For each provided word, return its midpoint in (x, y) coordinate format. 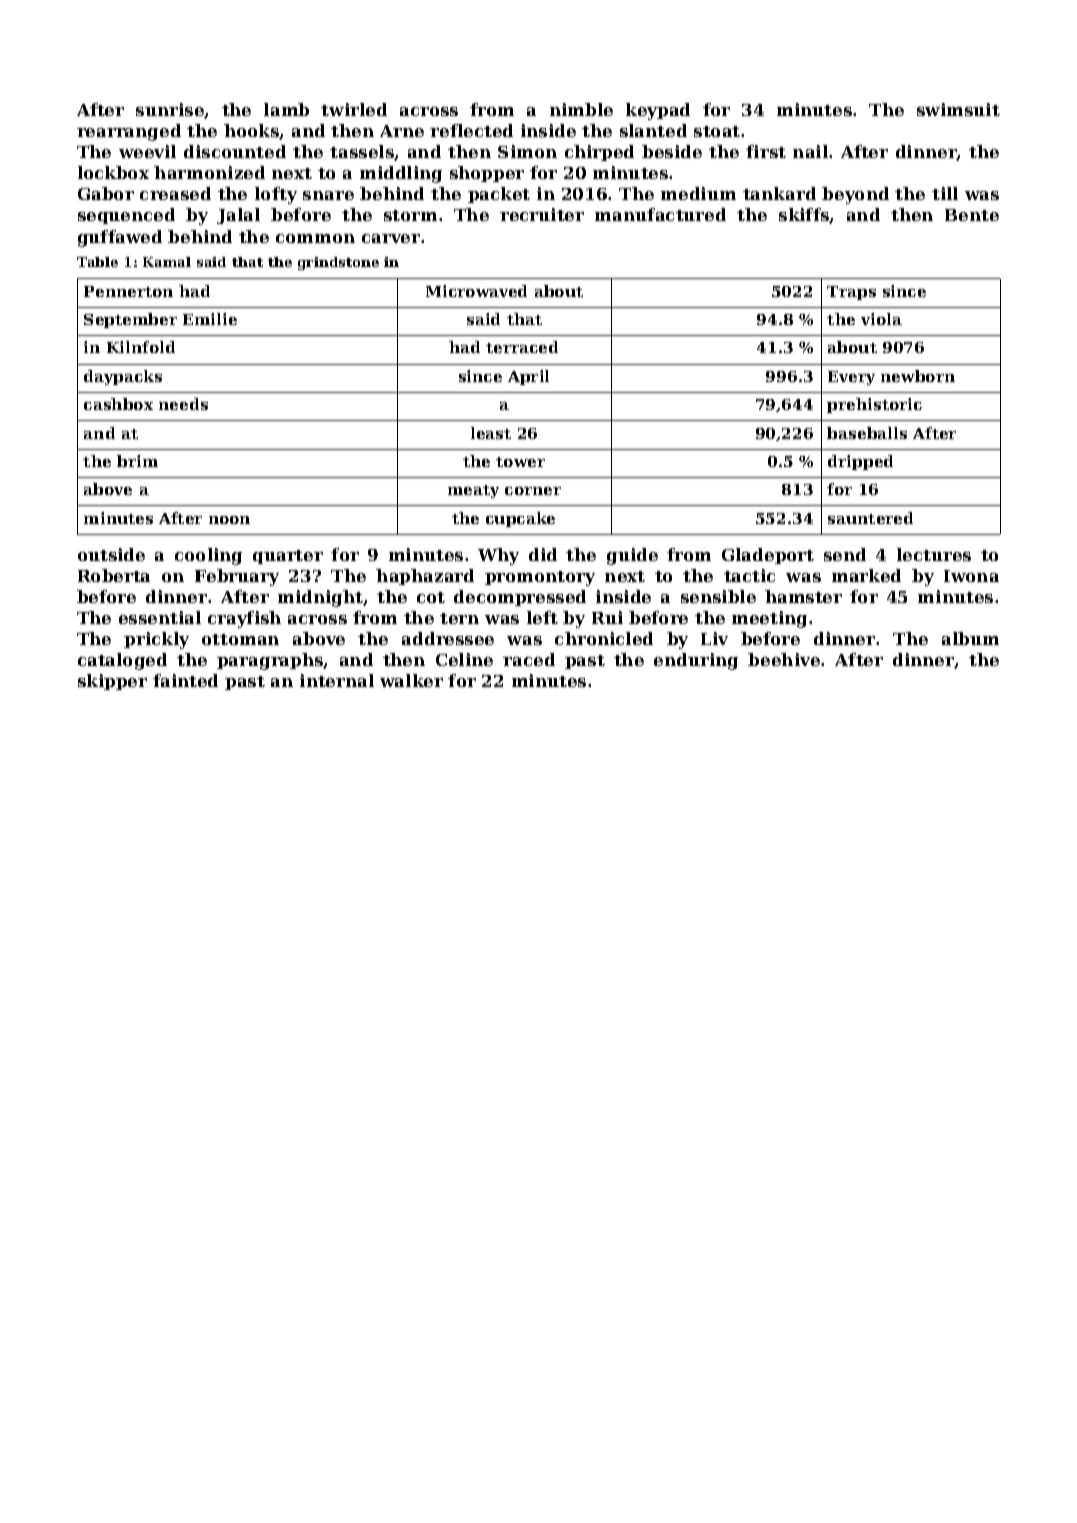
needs (183, 404)
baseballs (867, 433)
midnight (320, 598)
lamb (286, 109)
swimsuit (958, 109)
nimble (581, 109)
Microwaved (476, 291)
